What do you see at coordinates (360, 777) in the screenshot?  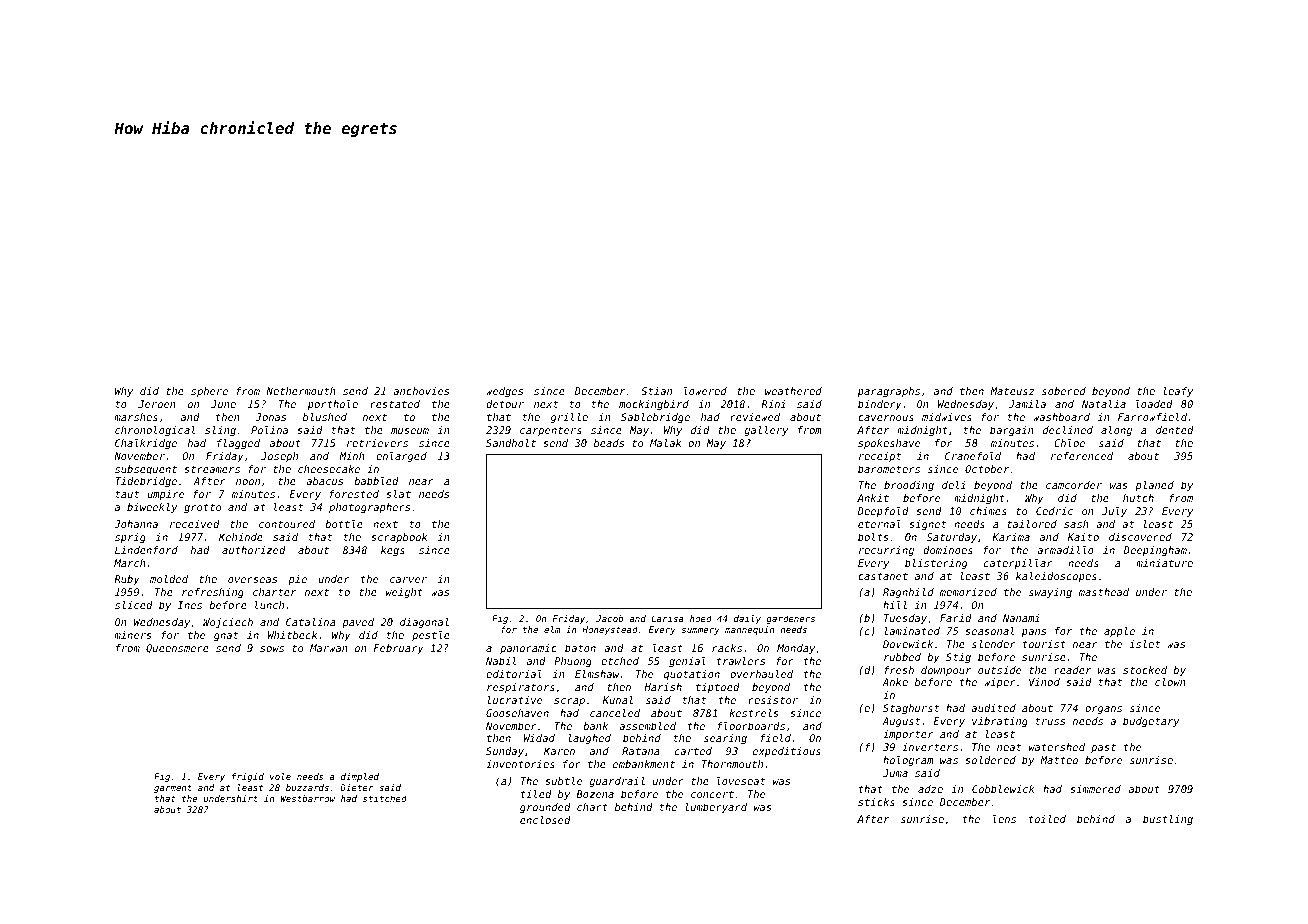 I see `dimpled` at bounding box center [360, 777].
